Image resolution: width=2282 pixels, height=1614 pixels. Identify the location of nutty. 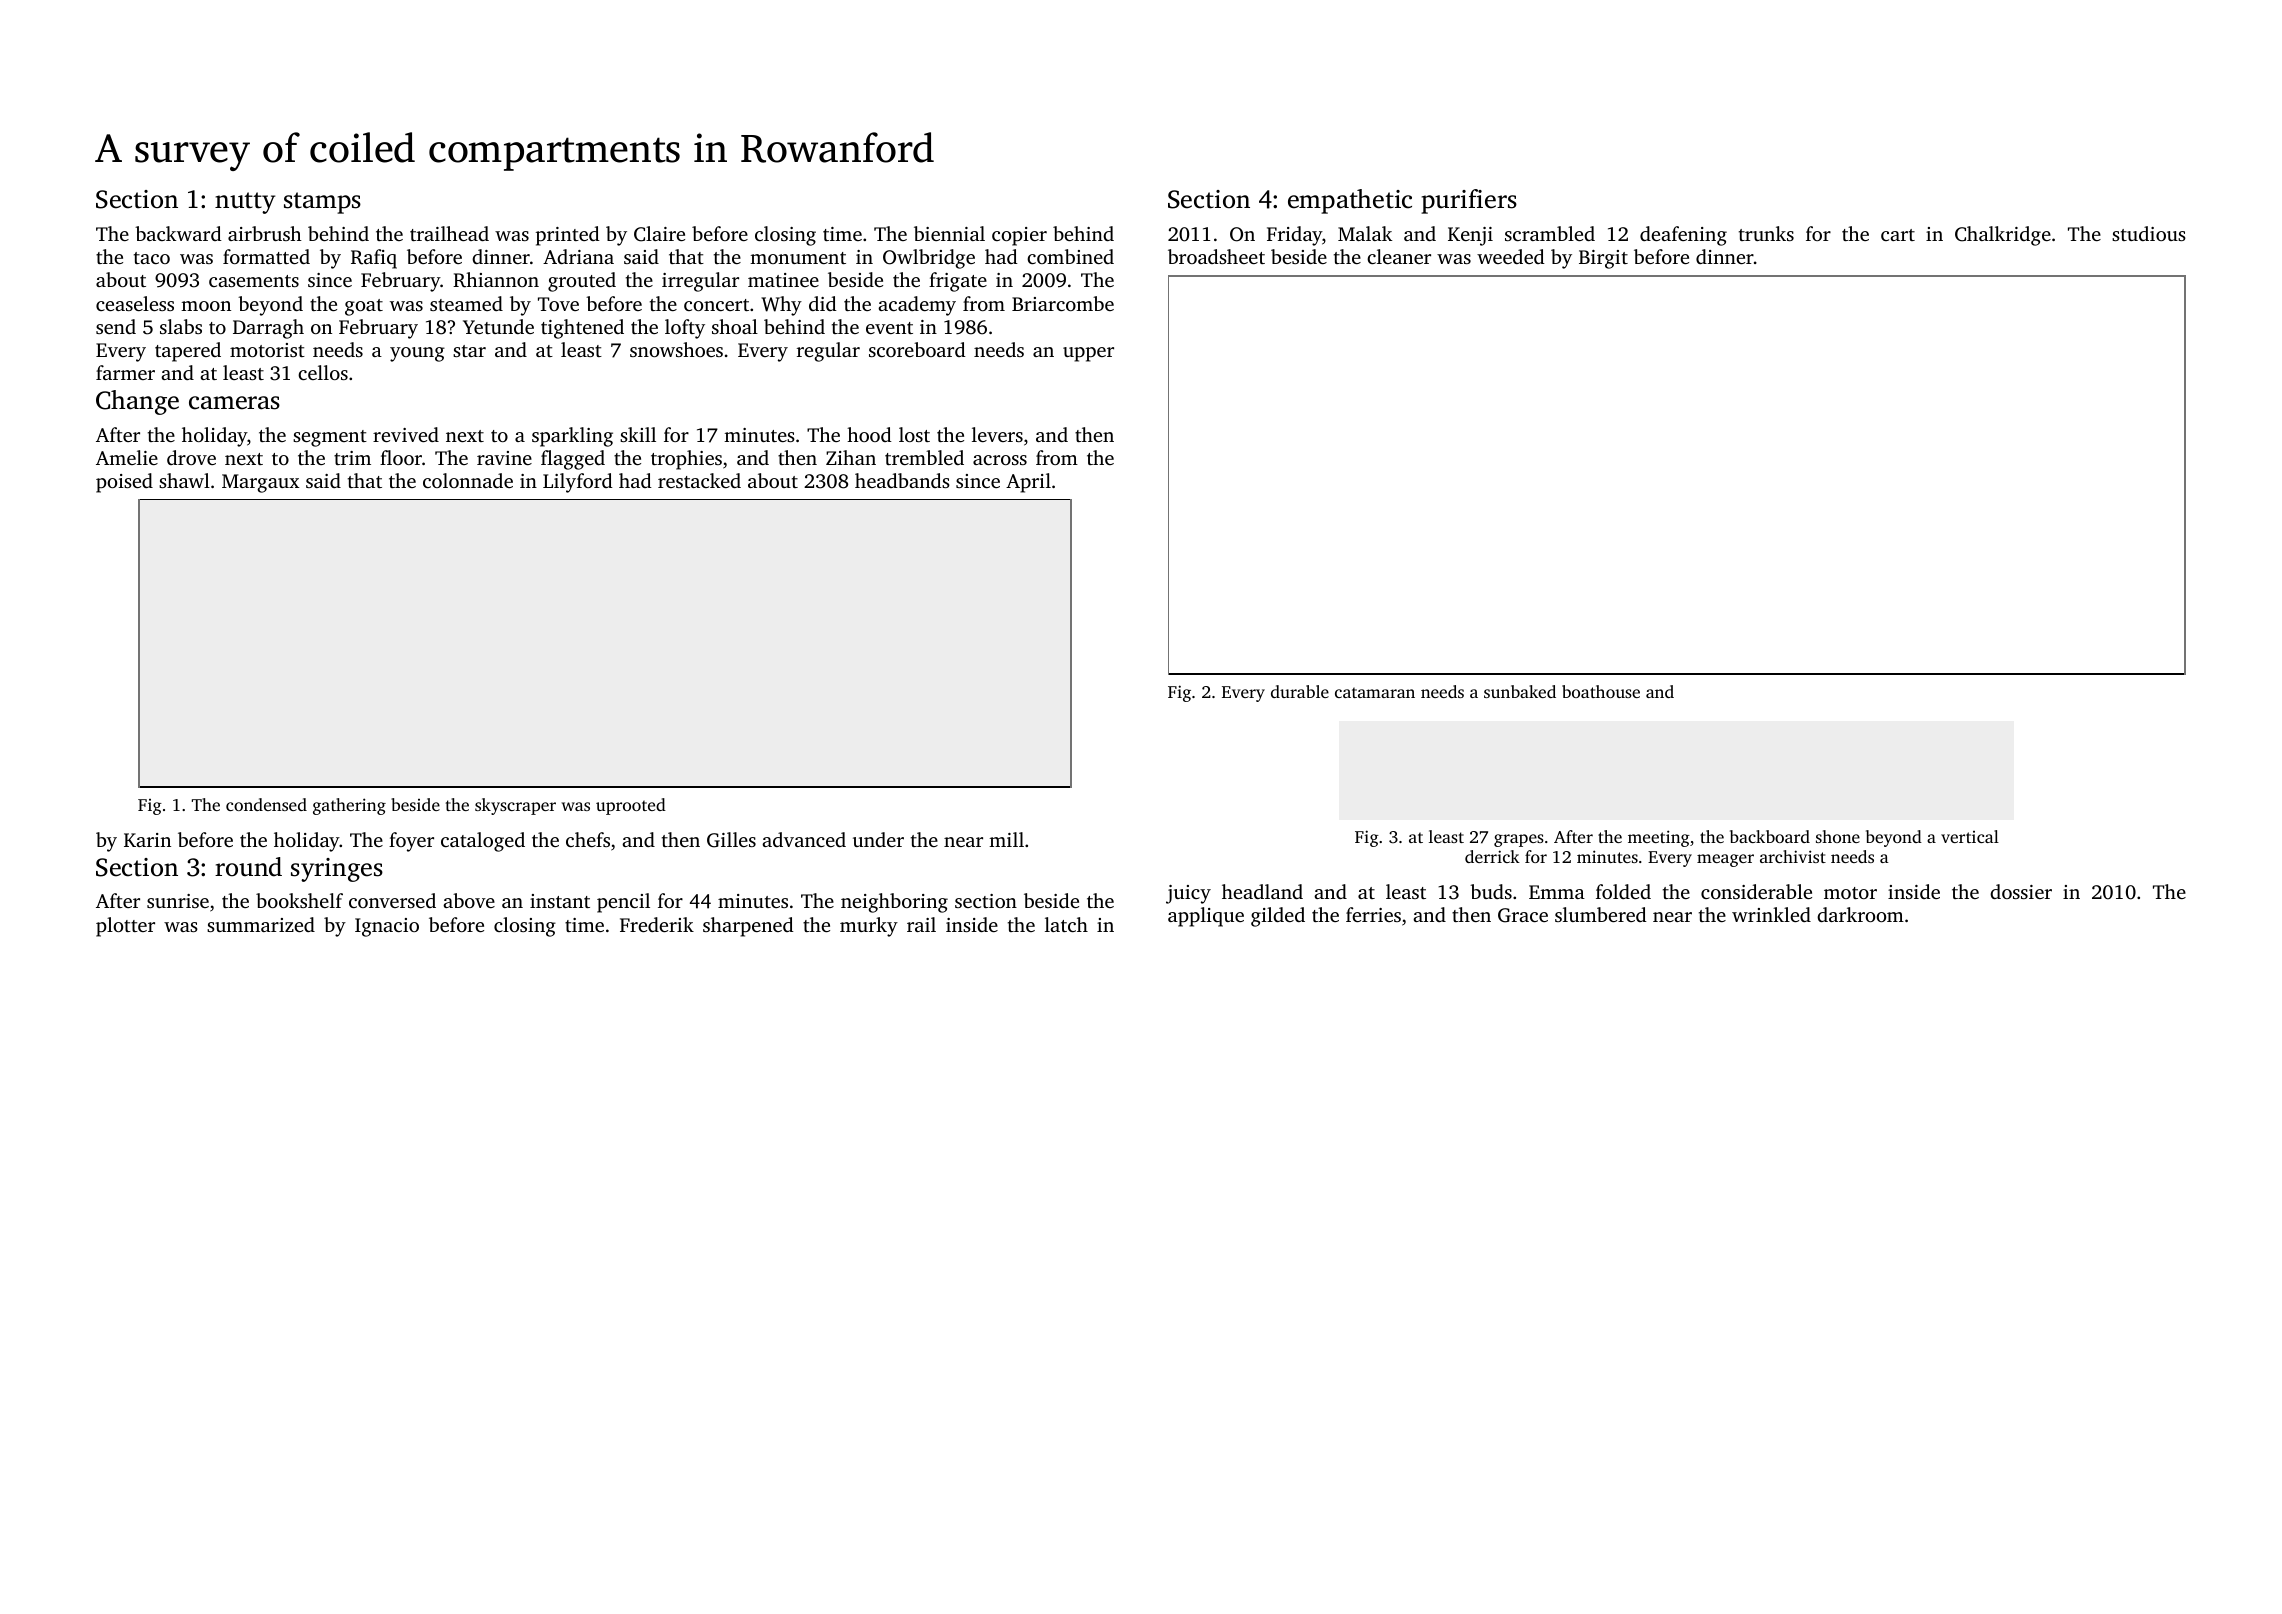
(245, 203).
